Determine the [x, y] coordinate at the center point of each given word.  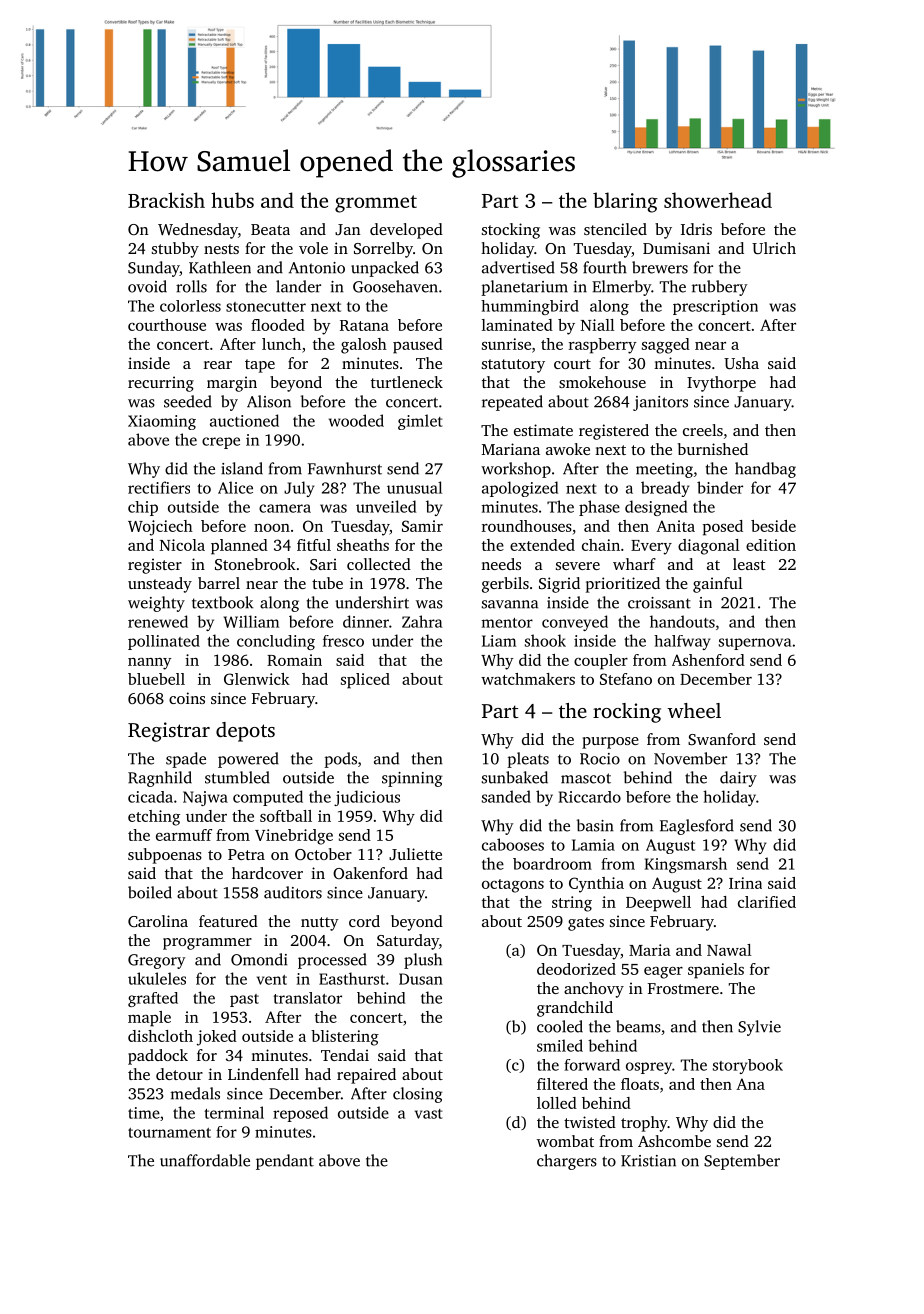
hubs [232, 200]
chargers [567, 1162]
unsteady [160, 585]
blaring [625, 202]
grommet [376, 204]
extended [542, 545]
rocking [627, 713]
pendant [285, 1162]
